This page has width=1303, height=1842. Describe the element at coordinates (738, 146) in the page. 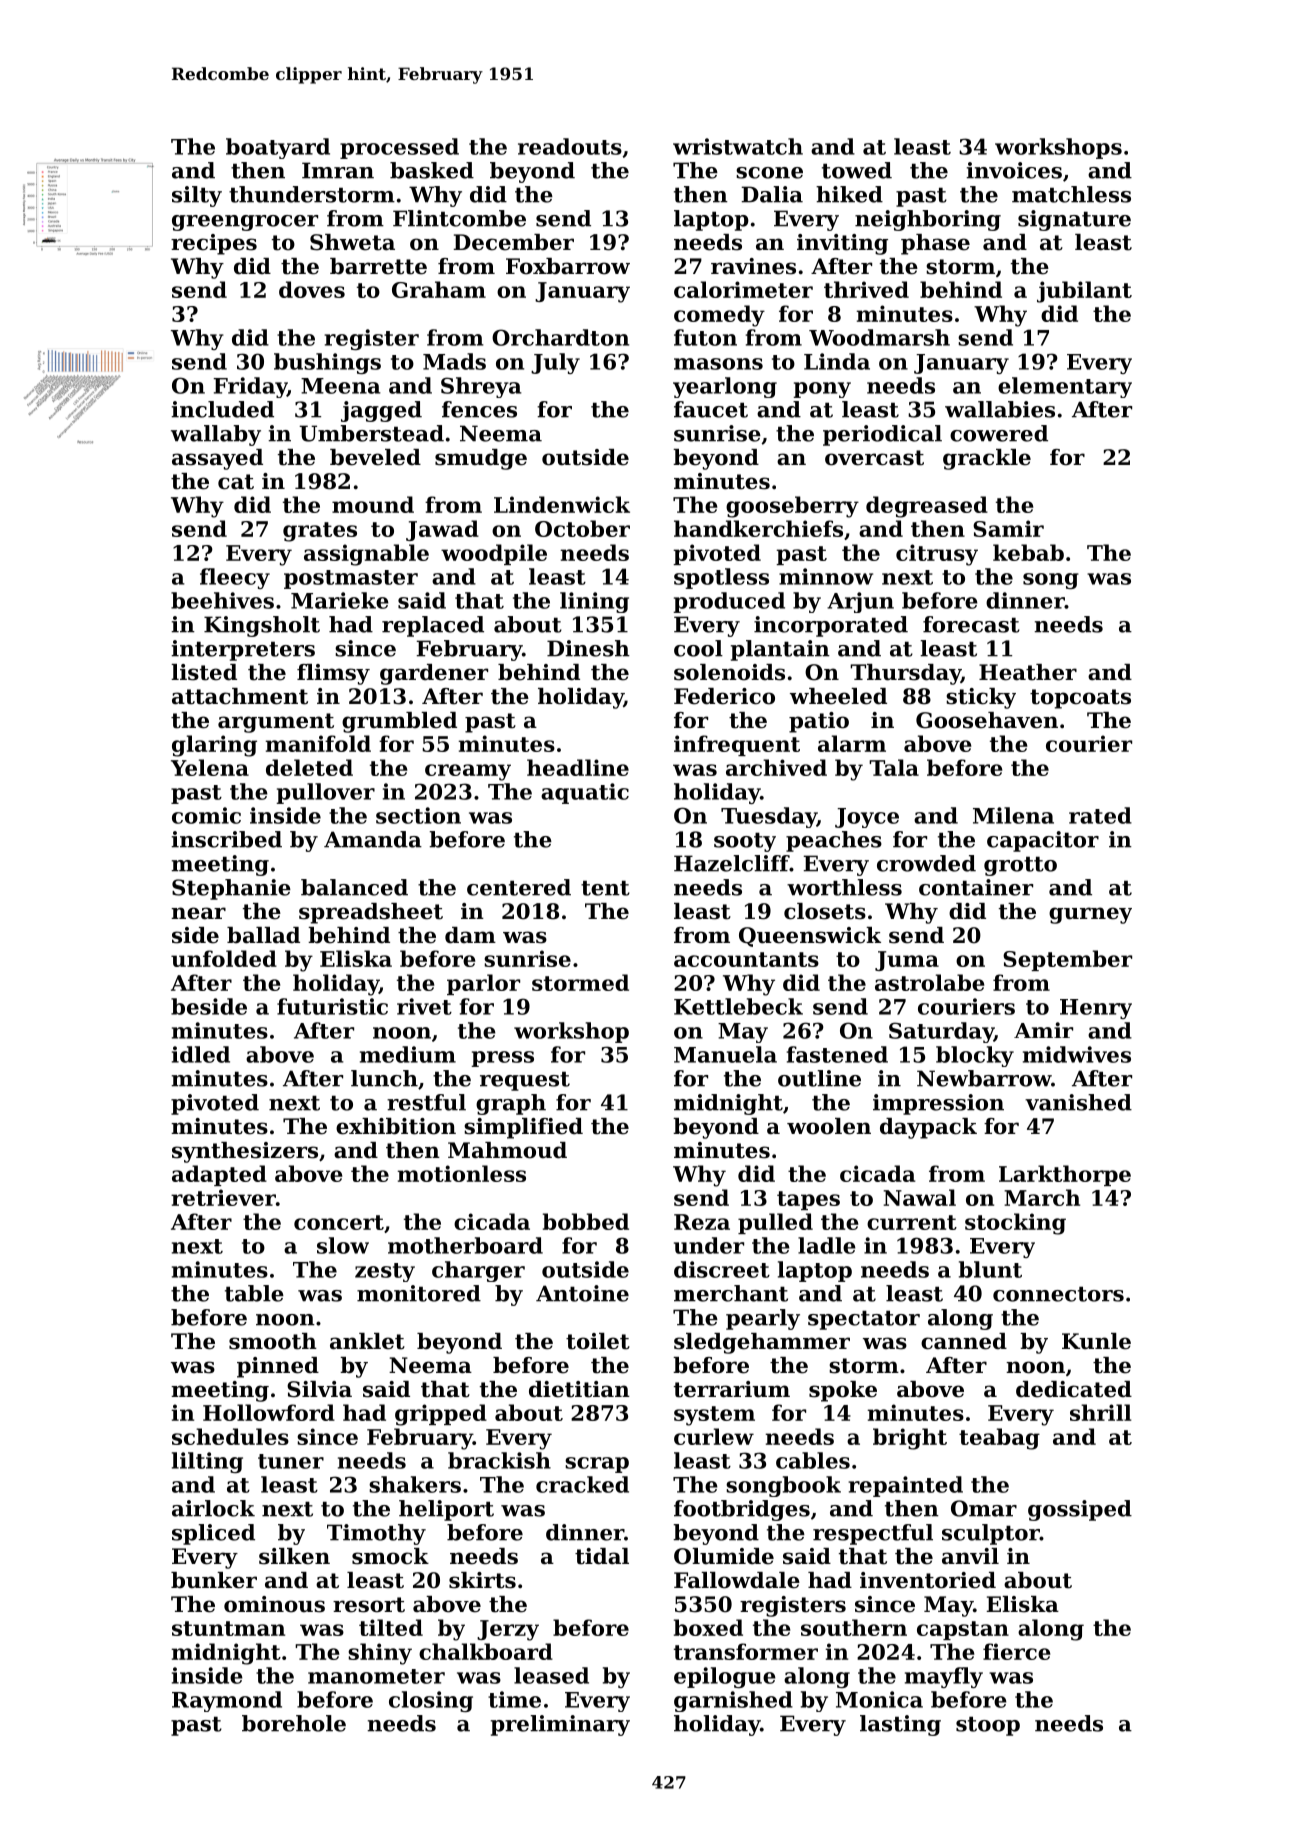

I see `wristwatch` at that location.
